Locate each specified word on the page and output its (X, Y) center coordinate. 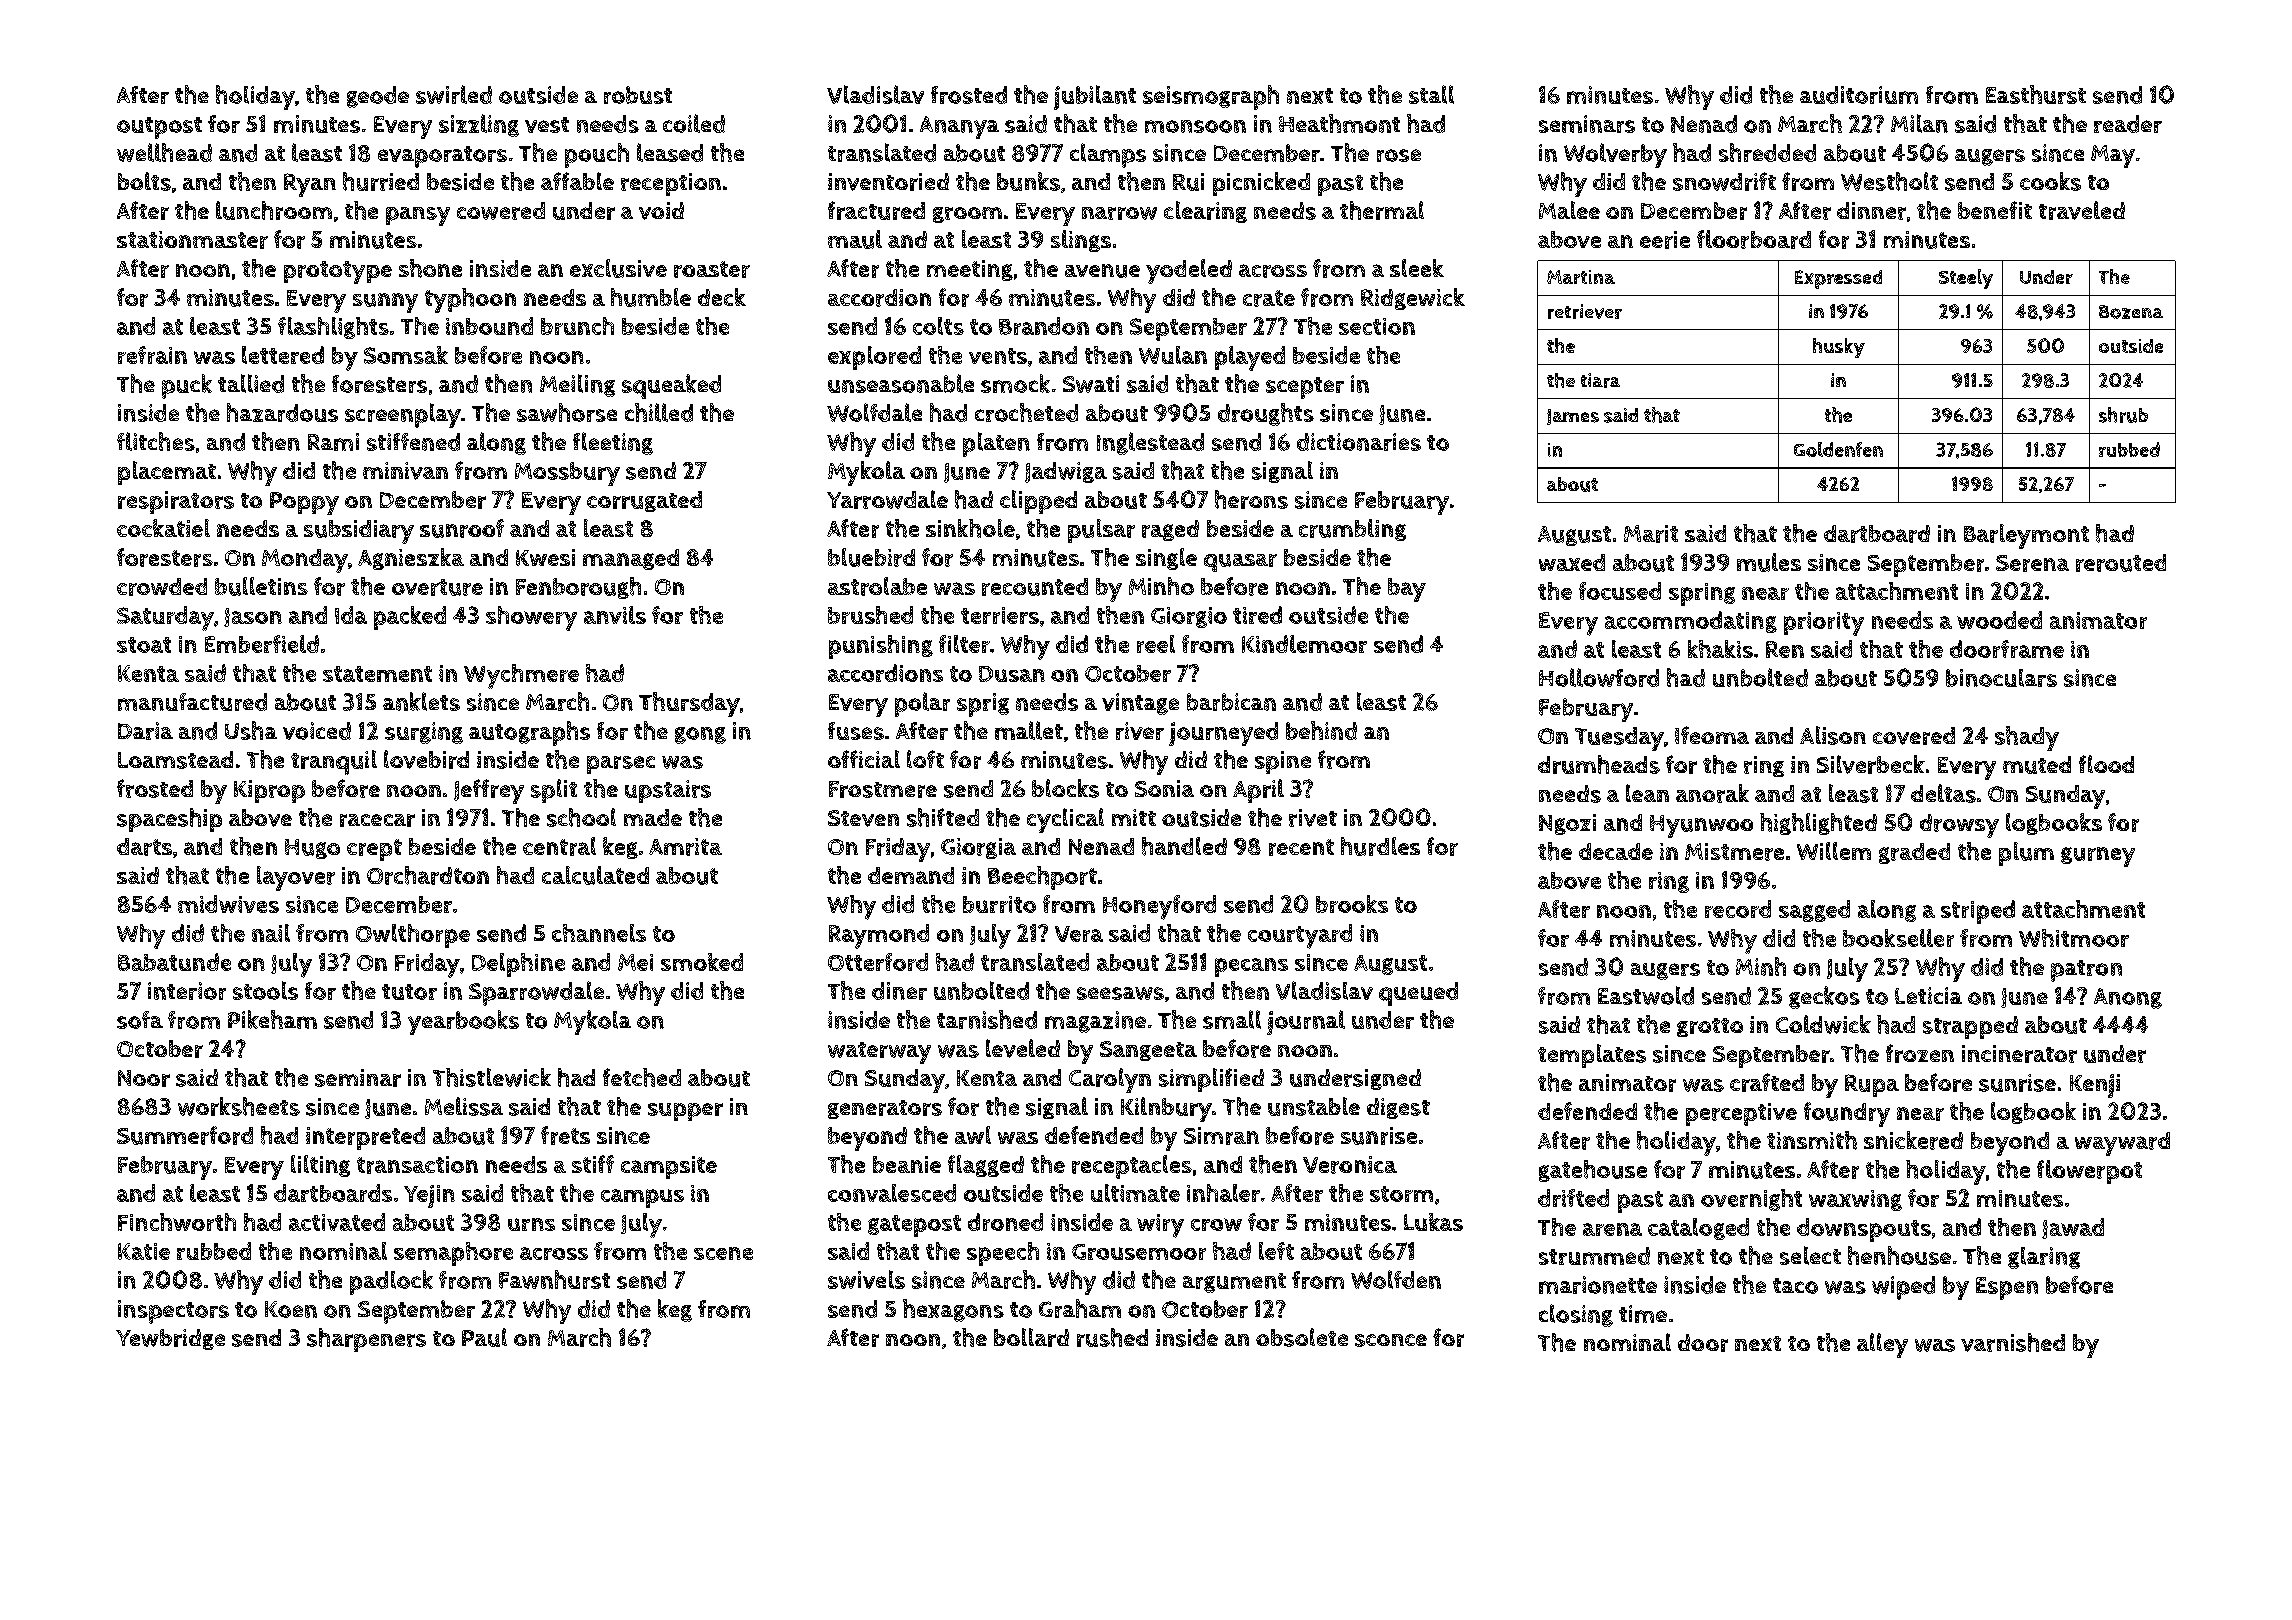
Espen (2007, 1288)
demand (911, 875)
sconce (1391, 1340)
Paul (484, 1337)
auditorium (1859, 95)
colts (938, 326)
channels (599, 933)
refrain (152, 355)
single (1166, 559)
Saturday (165, 618)
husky (1839, 348)
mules (1769, 562)
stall (1431, 94)
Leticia (1928, 995)
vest (547, 125)
